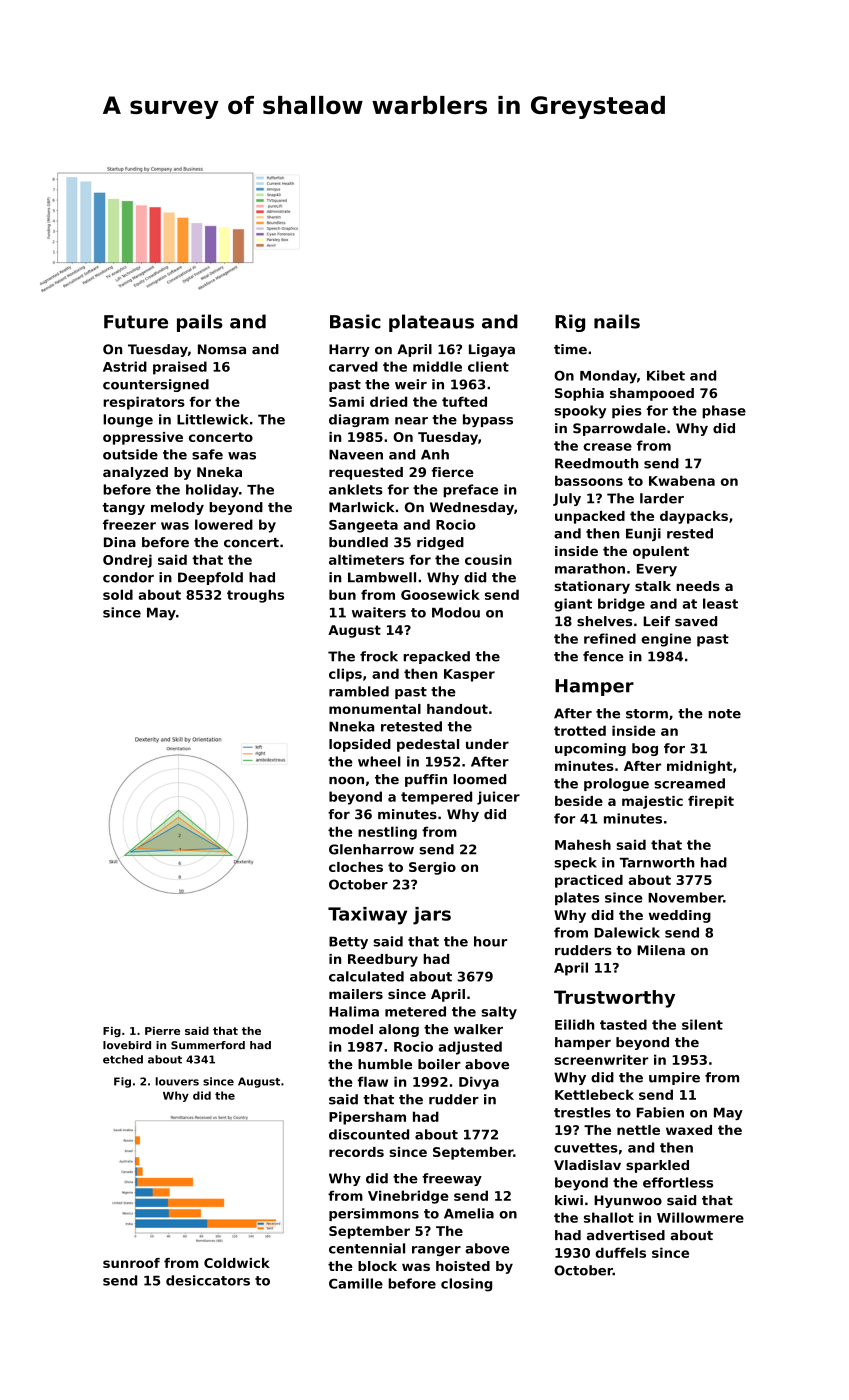 The height and width of the document is (1400, 849). What do you see at coordinates (614, 999) in the document?
I see `Trustworthy` at bounding box center [614, 999].
